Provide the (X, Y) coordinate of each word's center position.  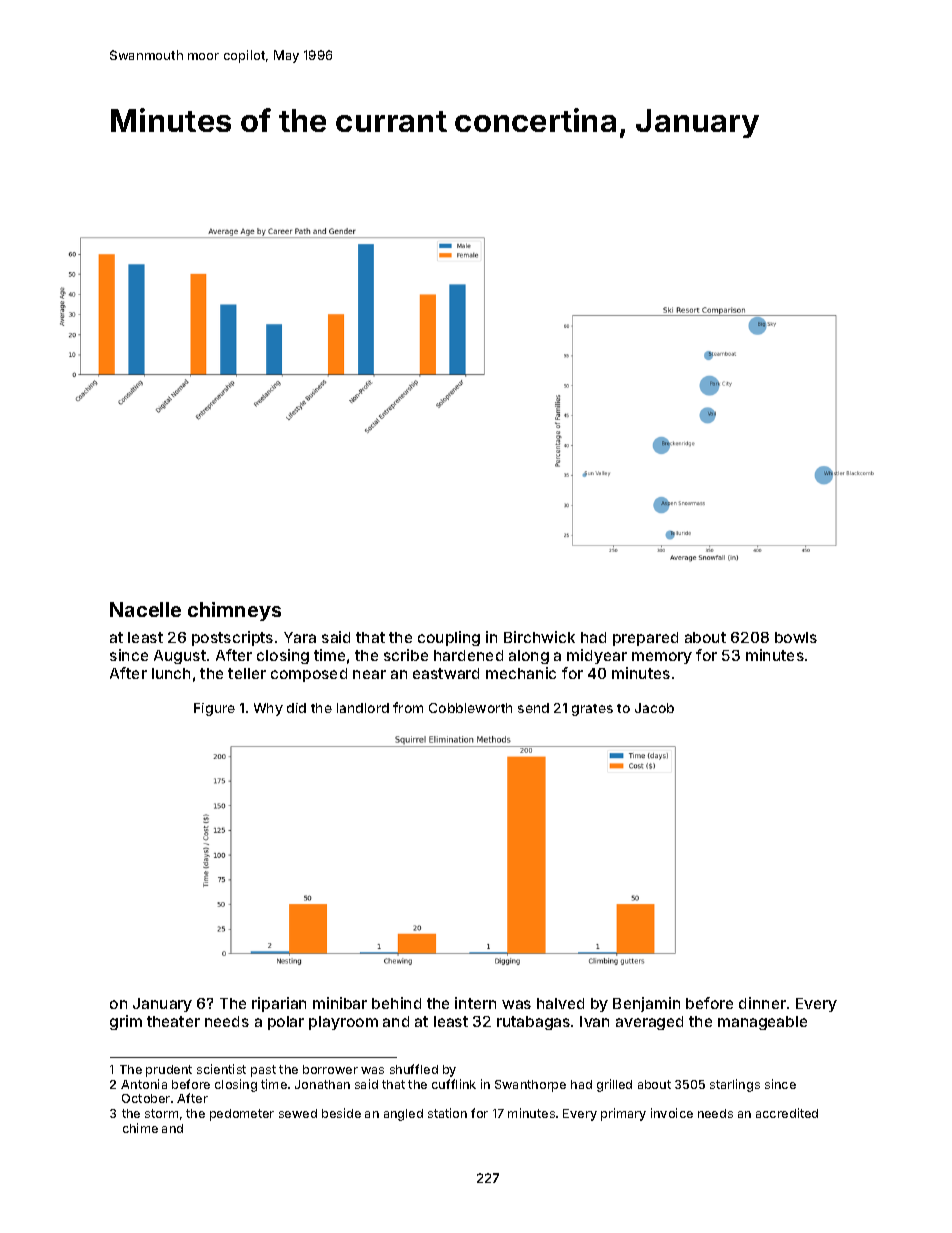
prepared (645, 639)
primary (623, 1114)
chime (140, 1128)
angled (403, 1115)
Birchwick (539, 637)
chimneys (234, 611)
